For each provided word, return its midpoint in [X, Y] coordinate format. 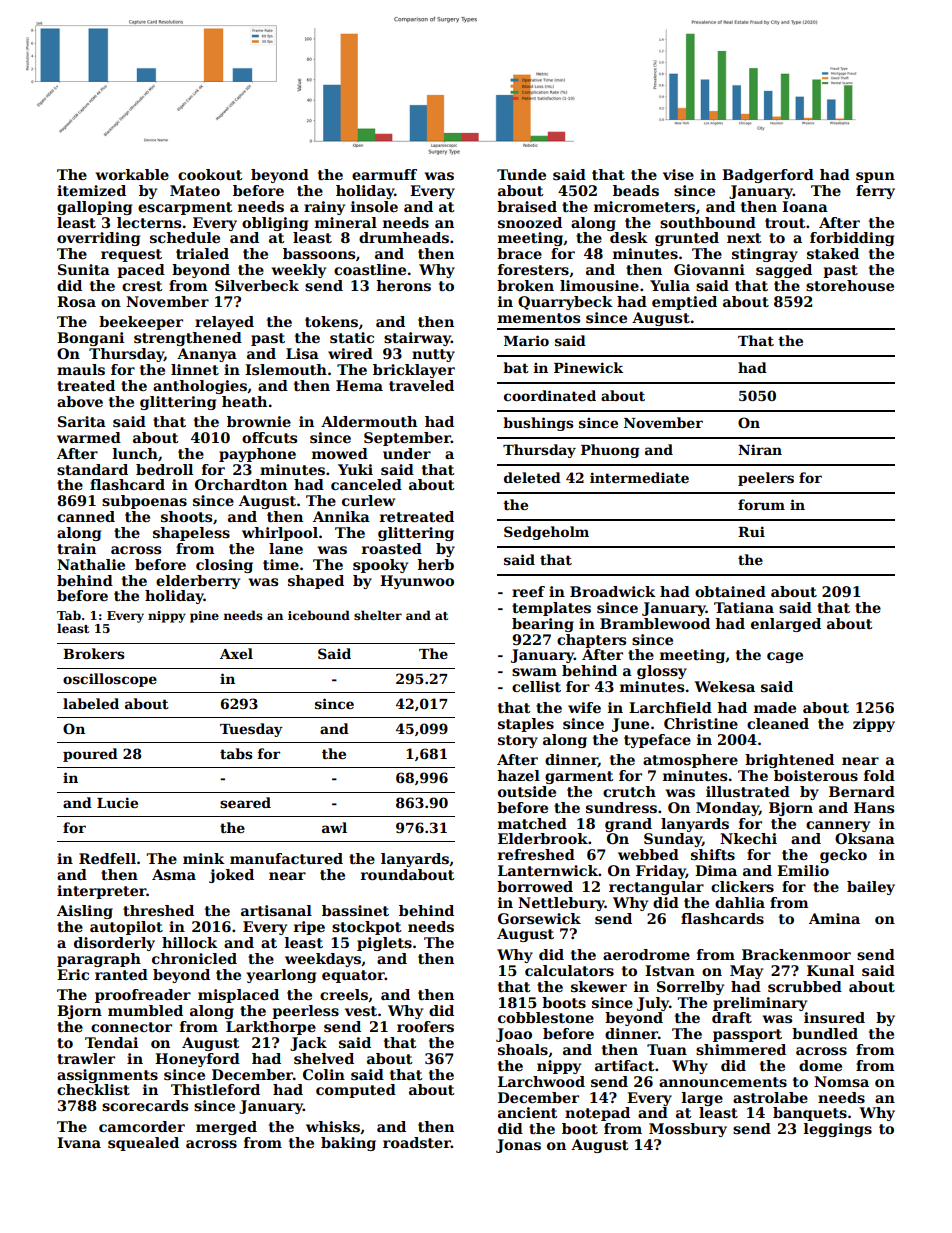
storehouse [850, 285]
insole [374, 206]
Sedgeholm [546, 533]
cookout [210, 174]
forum [761, 504]
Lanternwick [548, 870]
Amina [834, 918]
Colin [324, 1074]
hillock [190, 942]
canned [86, 516]
